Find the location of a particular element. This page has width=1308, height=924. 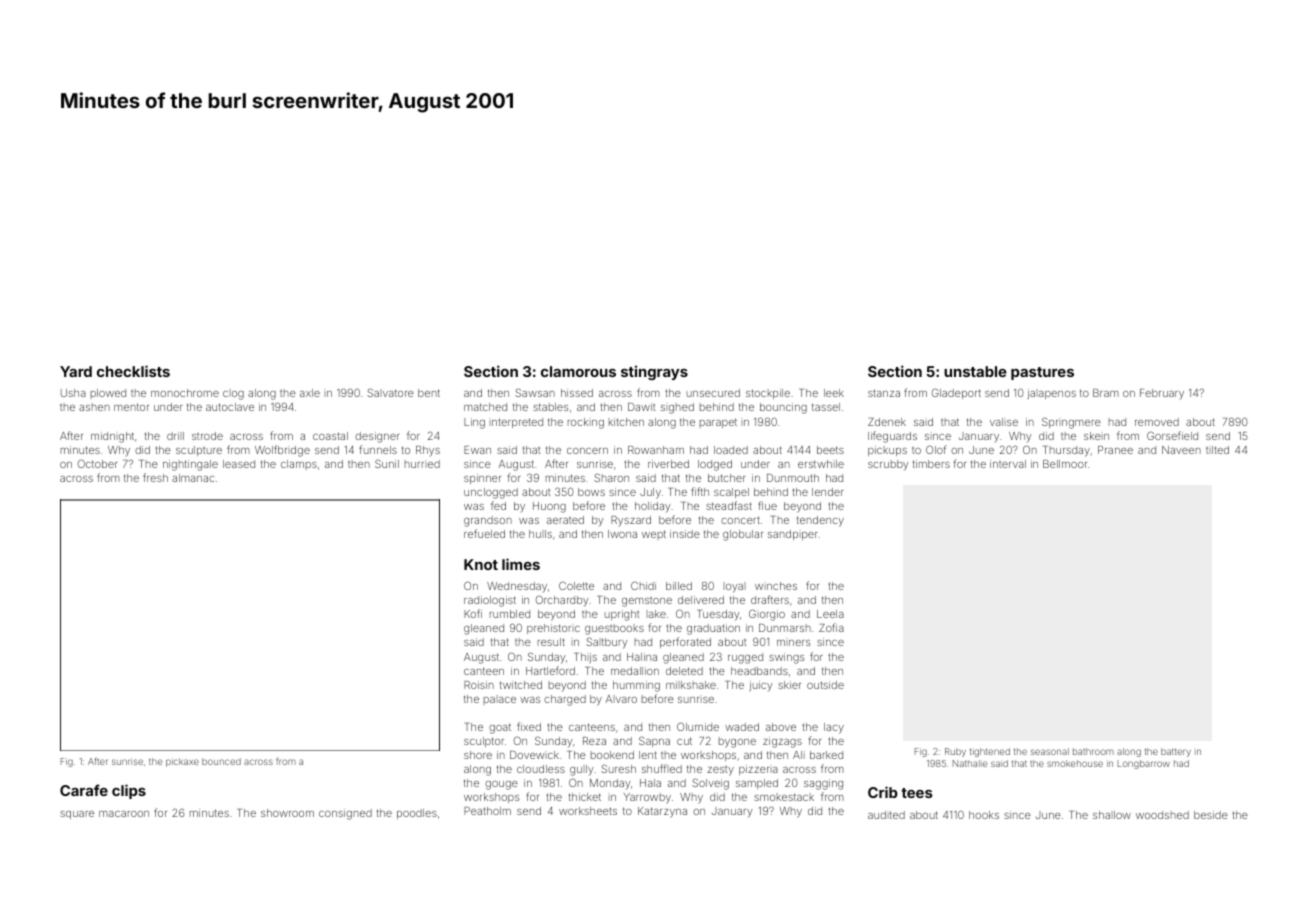

fresh is located at coordinates (155, 477).
